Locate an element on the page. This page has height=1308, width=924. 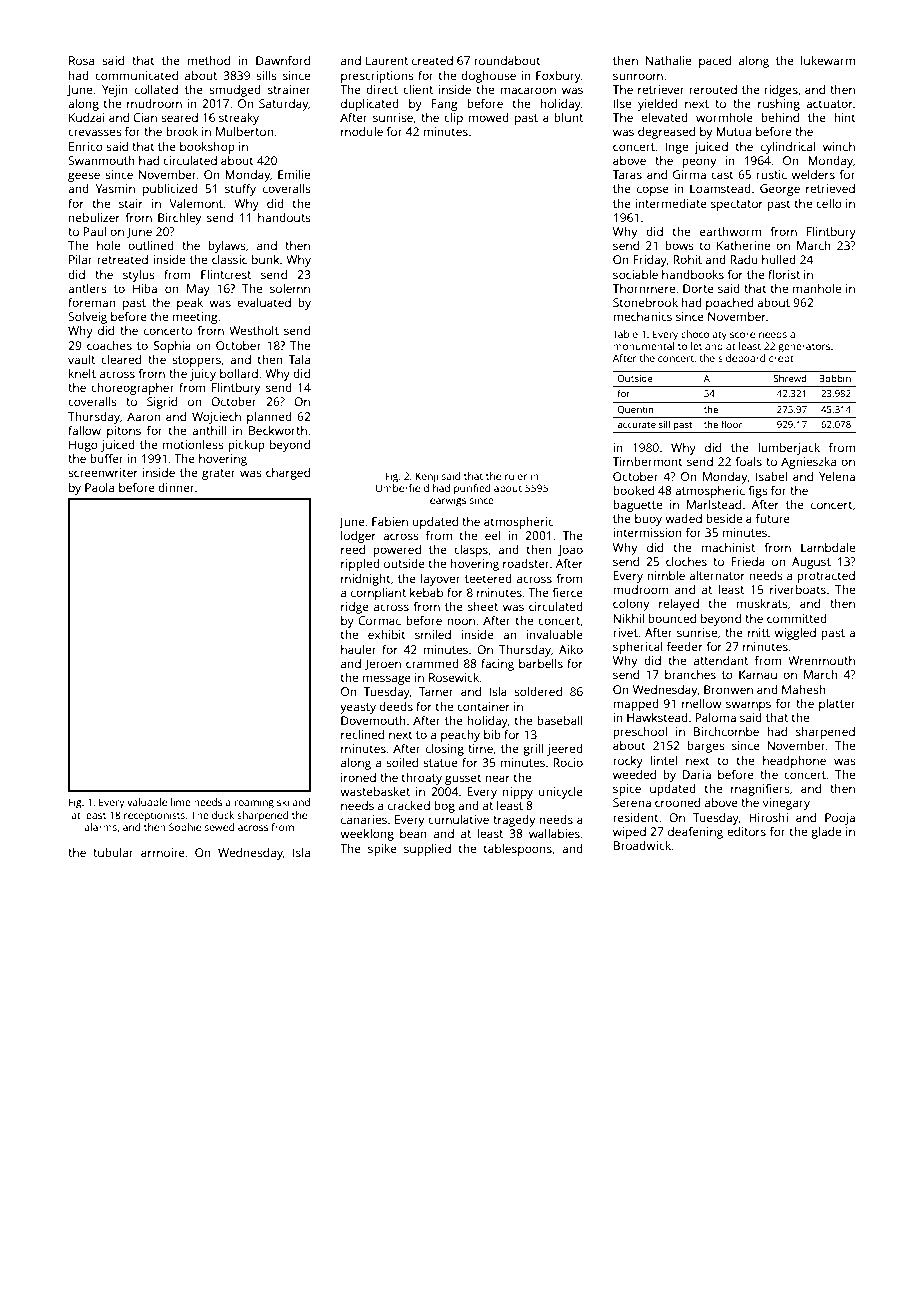
winch is located at coordinates (839, 146).
